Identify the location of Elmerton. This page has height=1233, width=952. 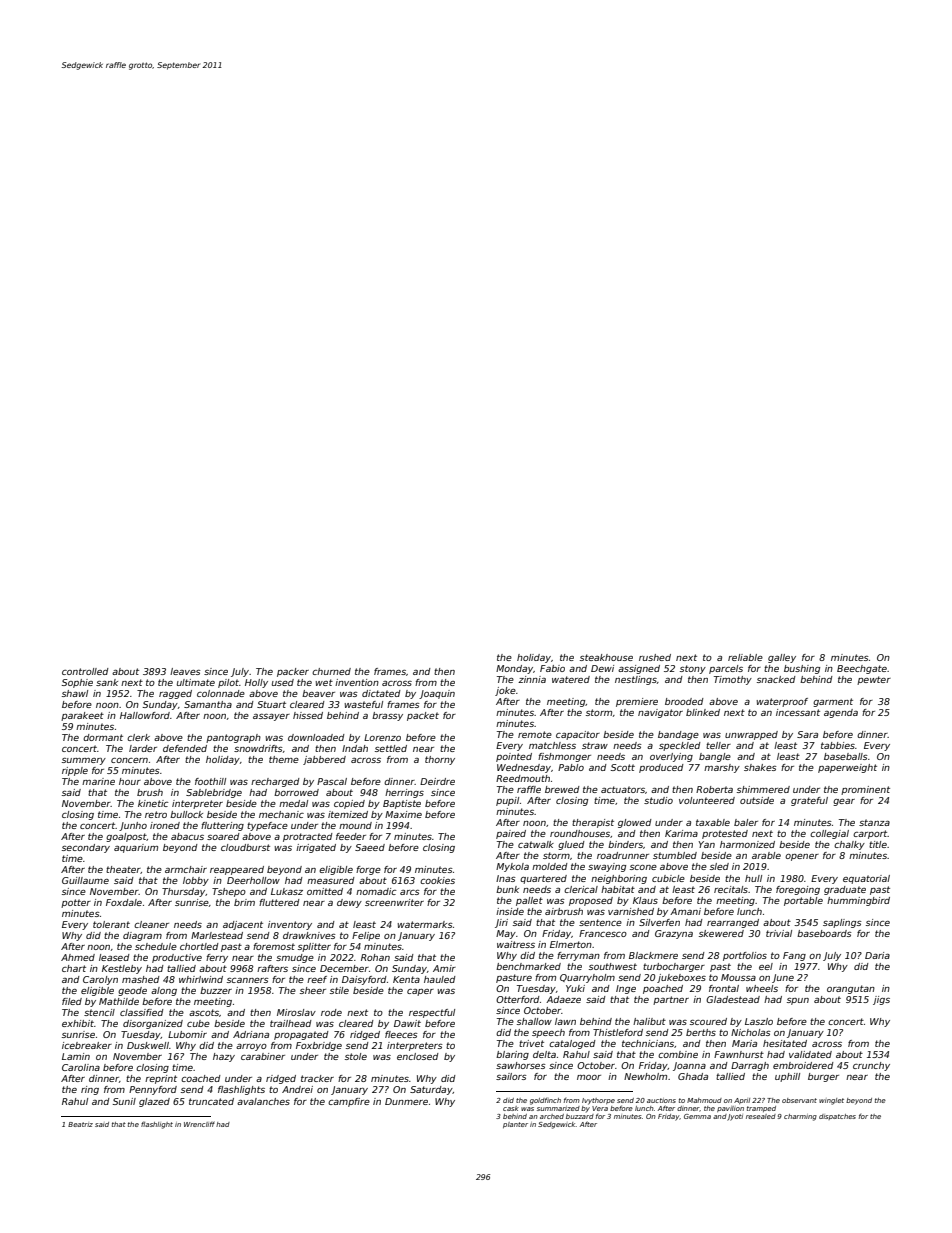
(571, 944).
